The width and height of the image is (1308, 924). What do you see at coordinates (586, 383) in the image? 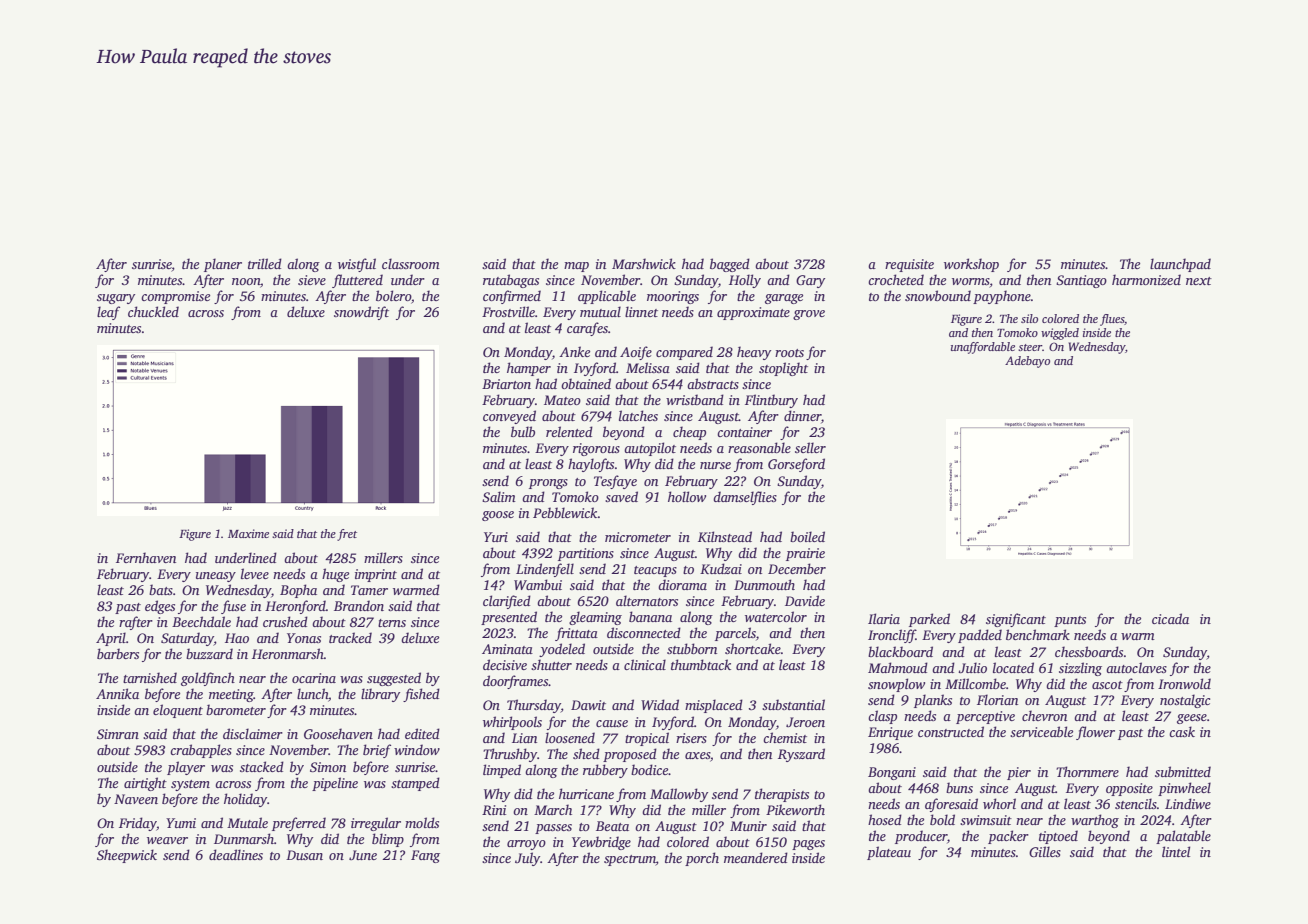
I see `obtained` at bounding box center [586, 383].
